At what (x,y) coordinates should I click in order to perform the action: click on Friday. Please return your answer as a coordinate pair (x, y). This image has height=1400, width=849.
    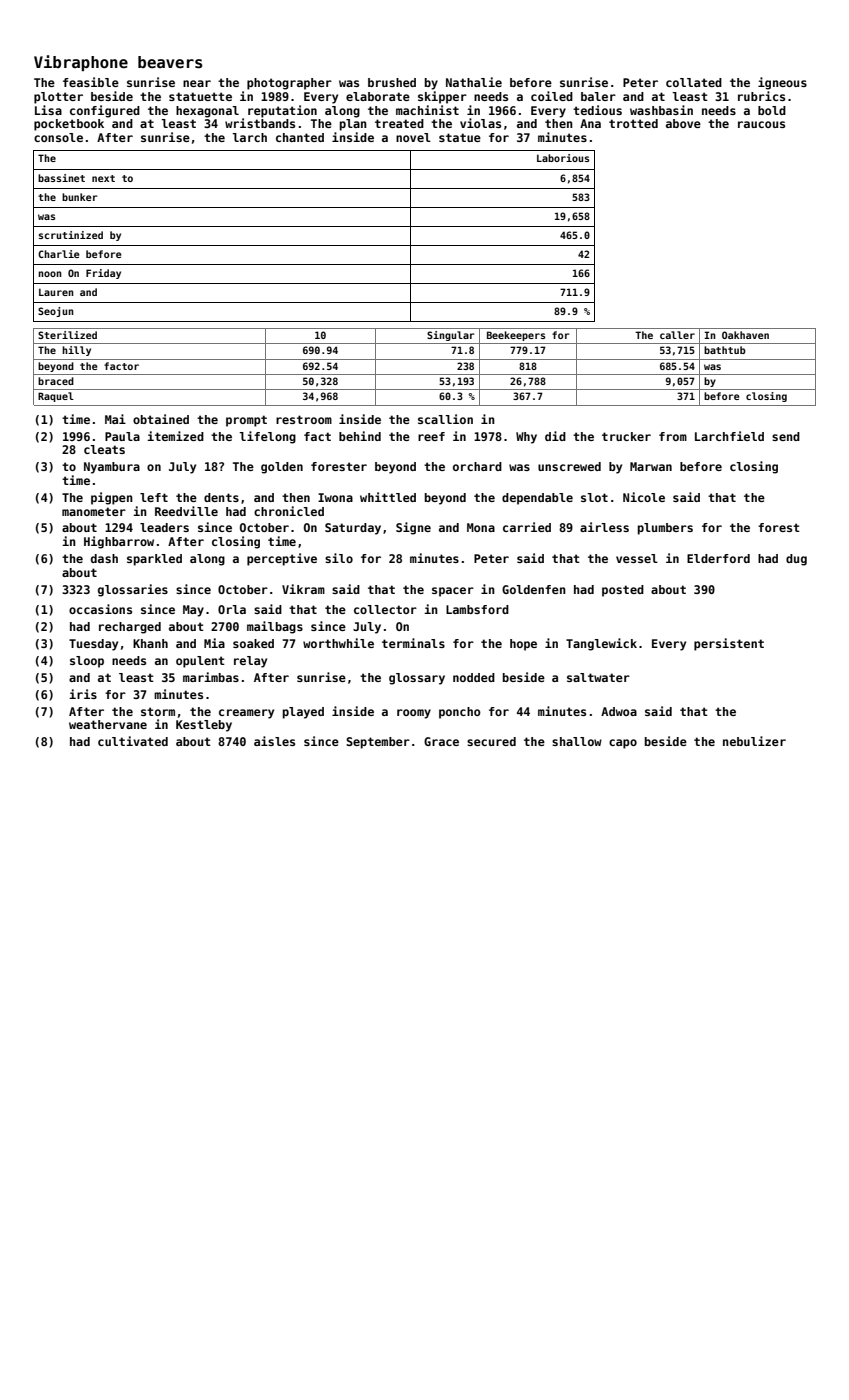
    Looking at the image, I should click on (103, 274).
